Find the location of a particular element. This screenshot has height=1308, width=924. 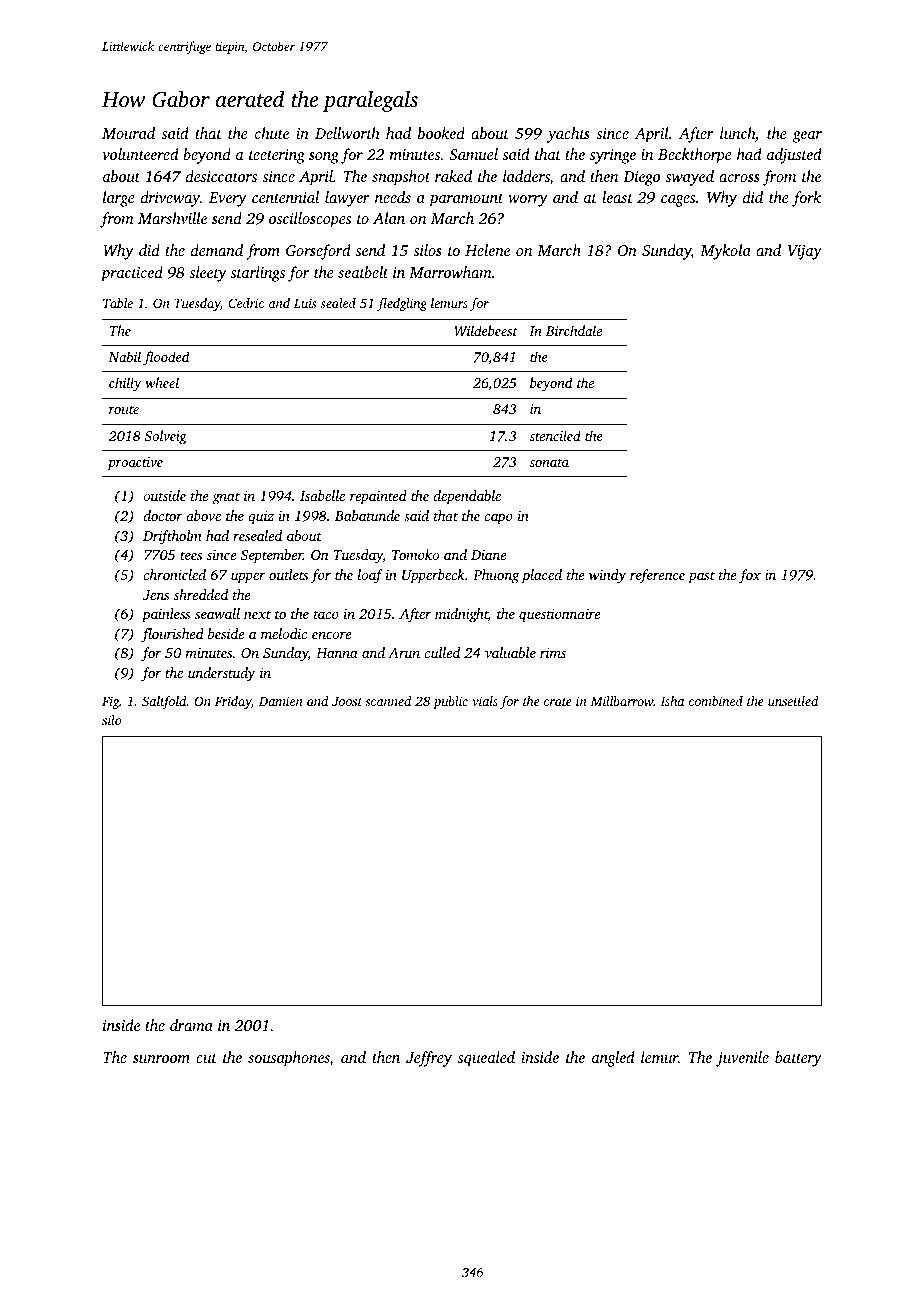

windy is located at coordinates (607, 576).
